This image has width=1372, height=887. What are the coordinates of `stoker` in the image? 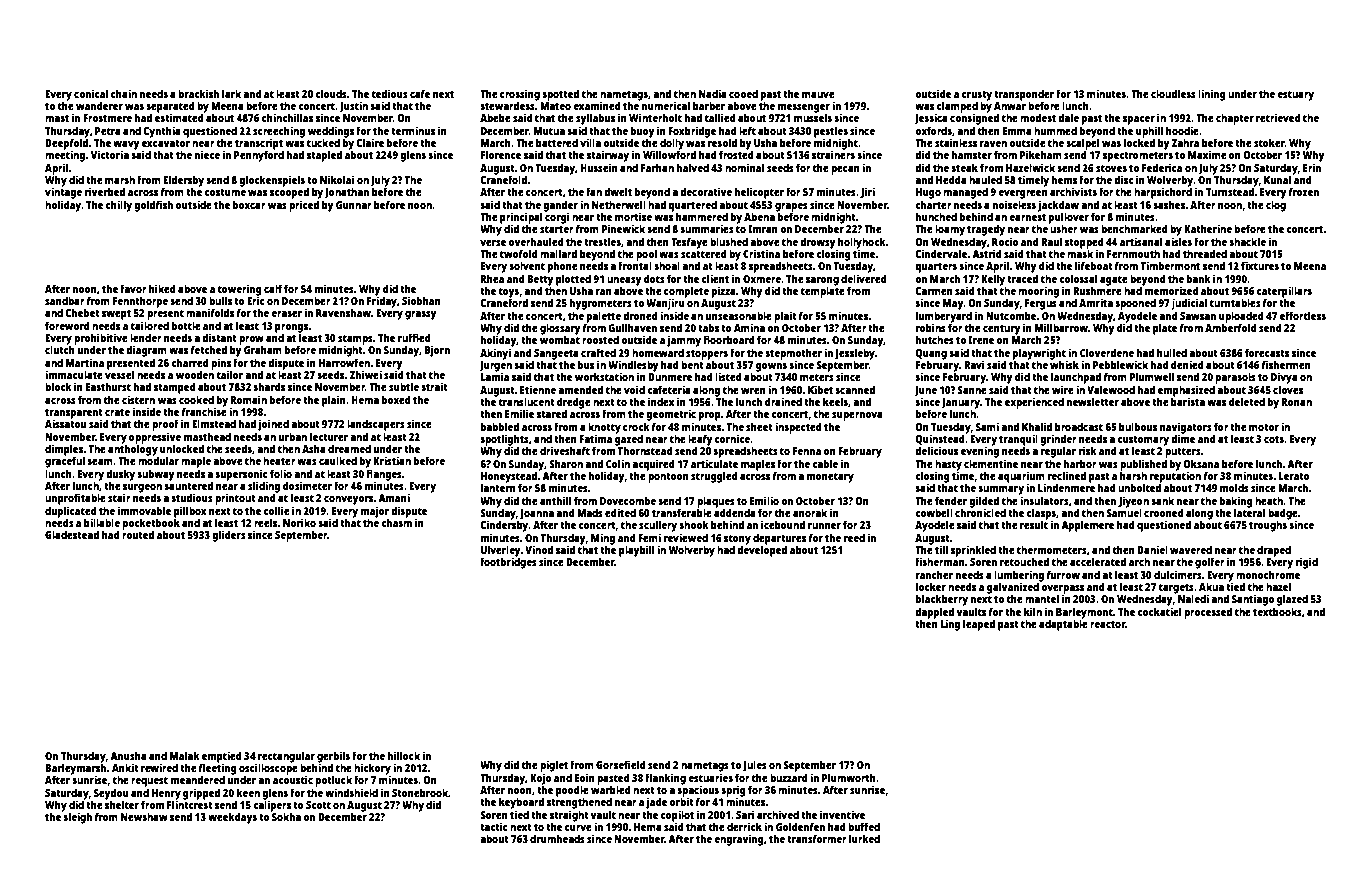 It's located at (1269, 142).
